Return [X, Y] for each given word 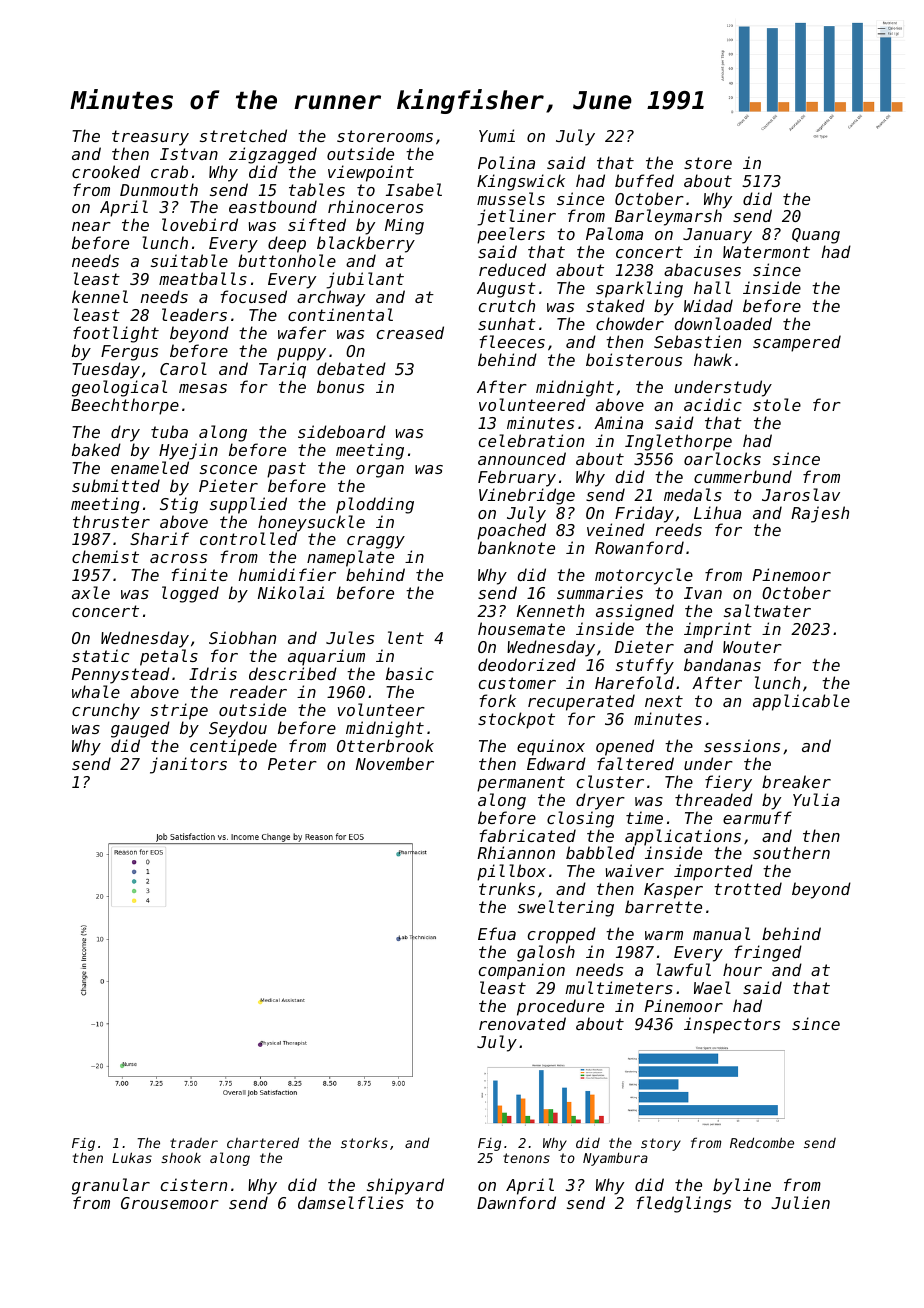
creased [410, 332]
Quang [816, 236]
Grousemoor [170, 1203]
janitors [188, 765]
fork [498, 700]
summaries [600, 592]
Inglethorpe [678, 442]
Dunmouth [159, 189]
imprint [718, 630]
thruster [111, 521]
